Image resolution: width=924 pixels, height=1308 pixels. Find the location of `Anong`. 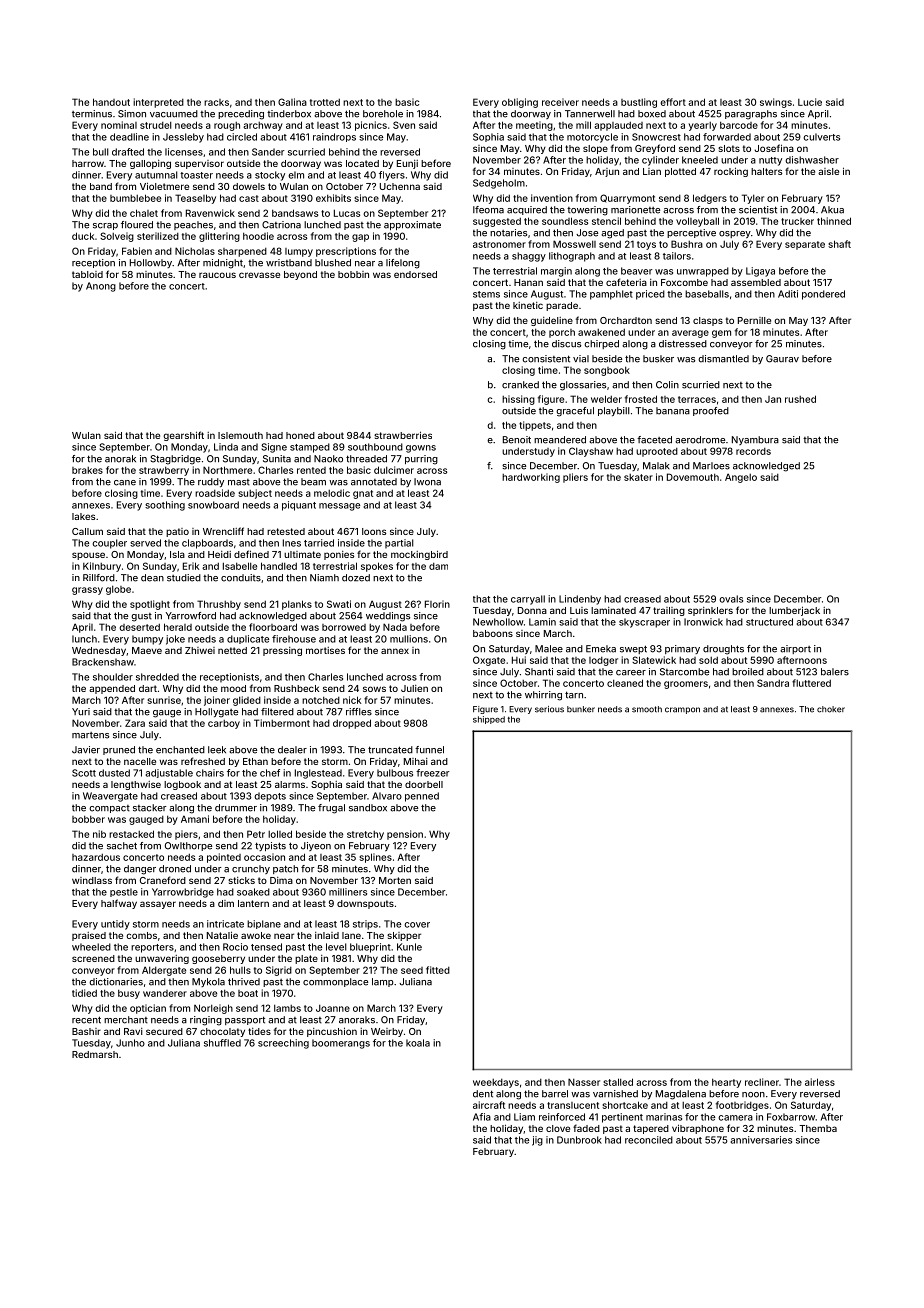

Anong is located at coordinates (101, 287).
